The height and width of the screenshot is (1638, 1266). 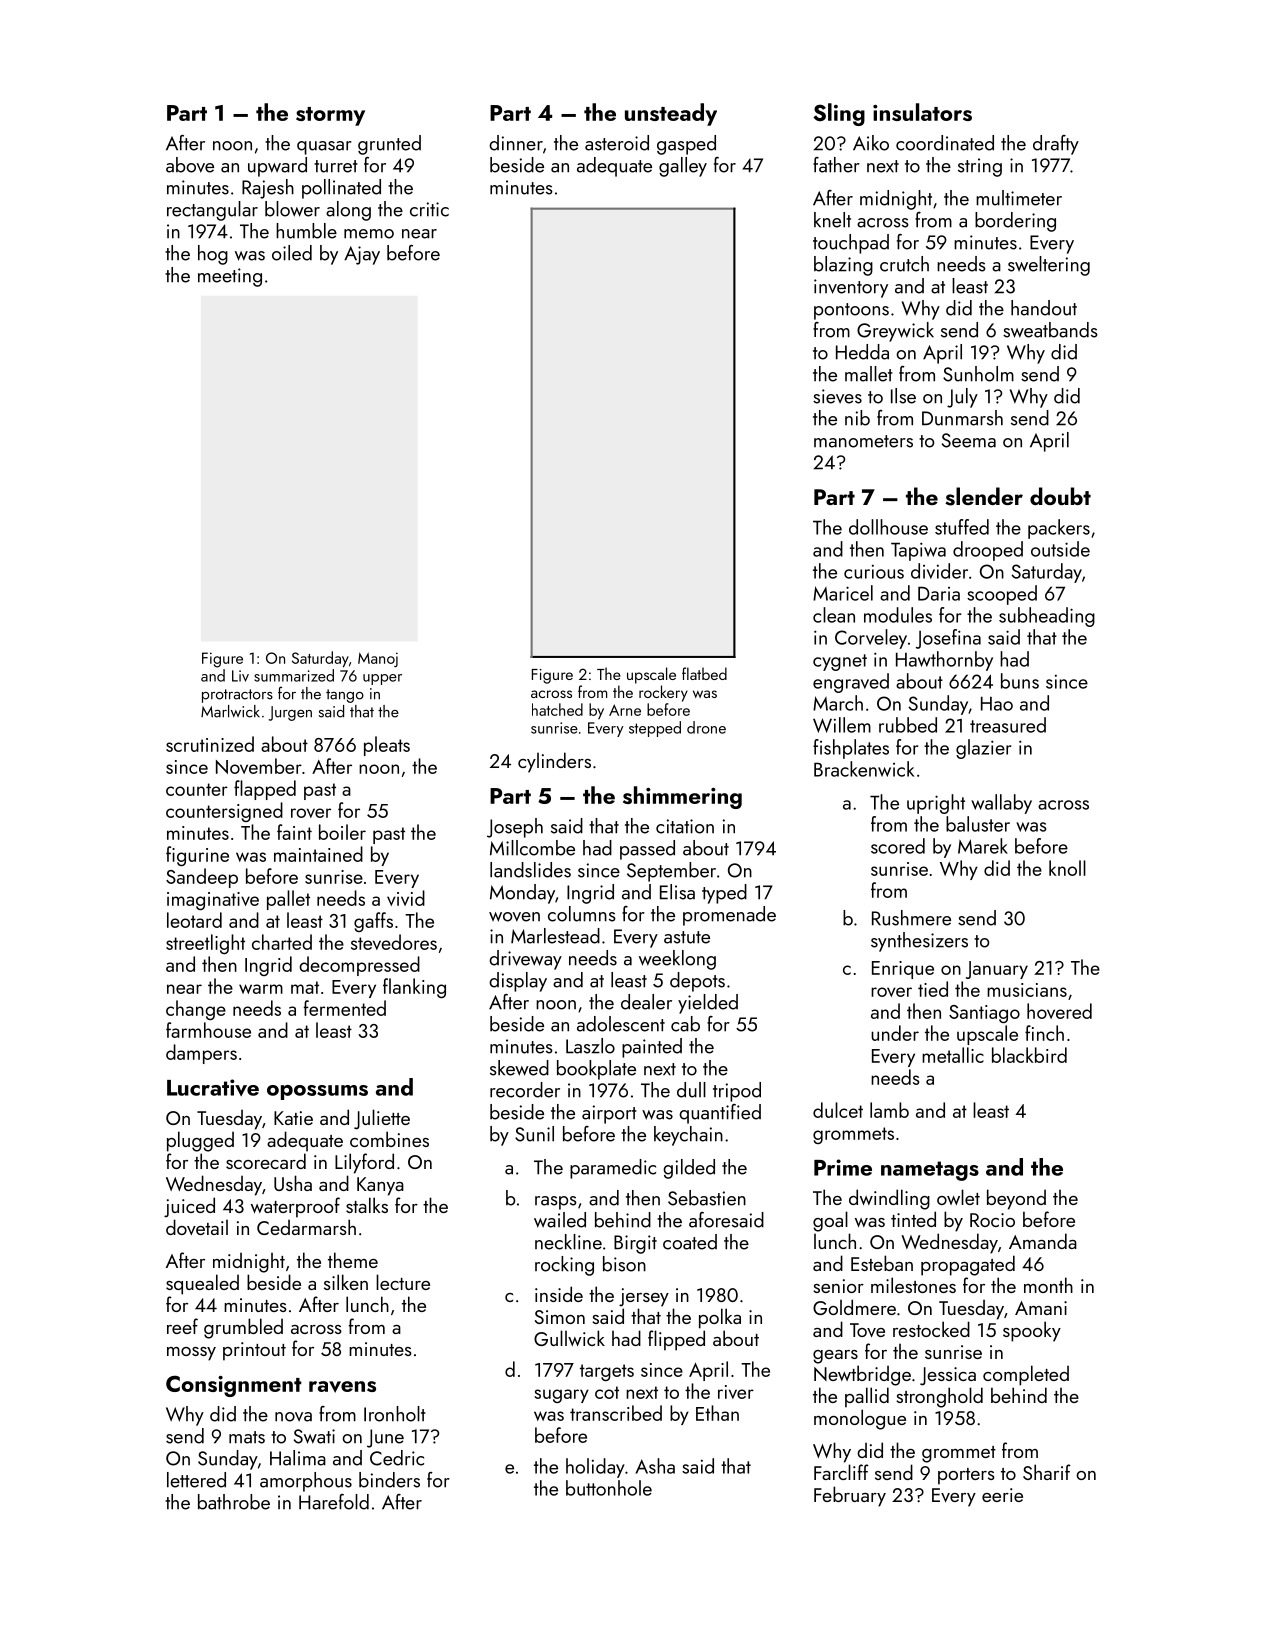 What do you see at coordinates (210, 744) in the screenshot?
I see `scrutinized` at bounding box center [210, 744].
